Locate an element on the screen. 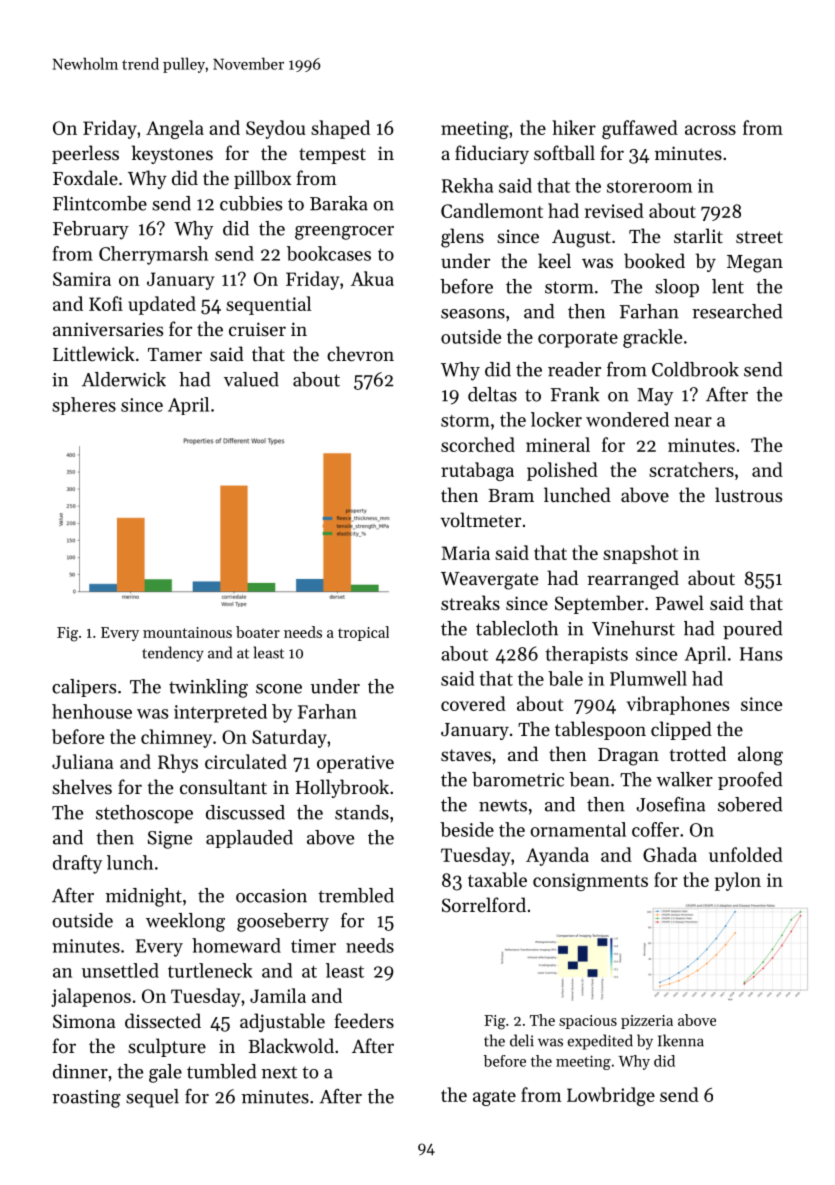 This screenshot has width=835, height=1185. calipers is located at coordinates (84, 688).
